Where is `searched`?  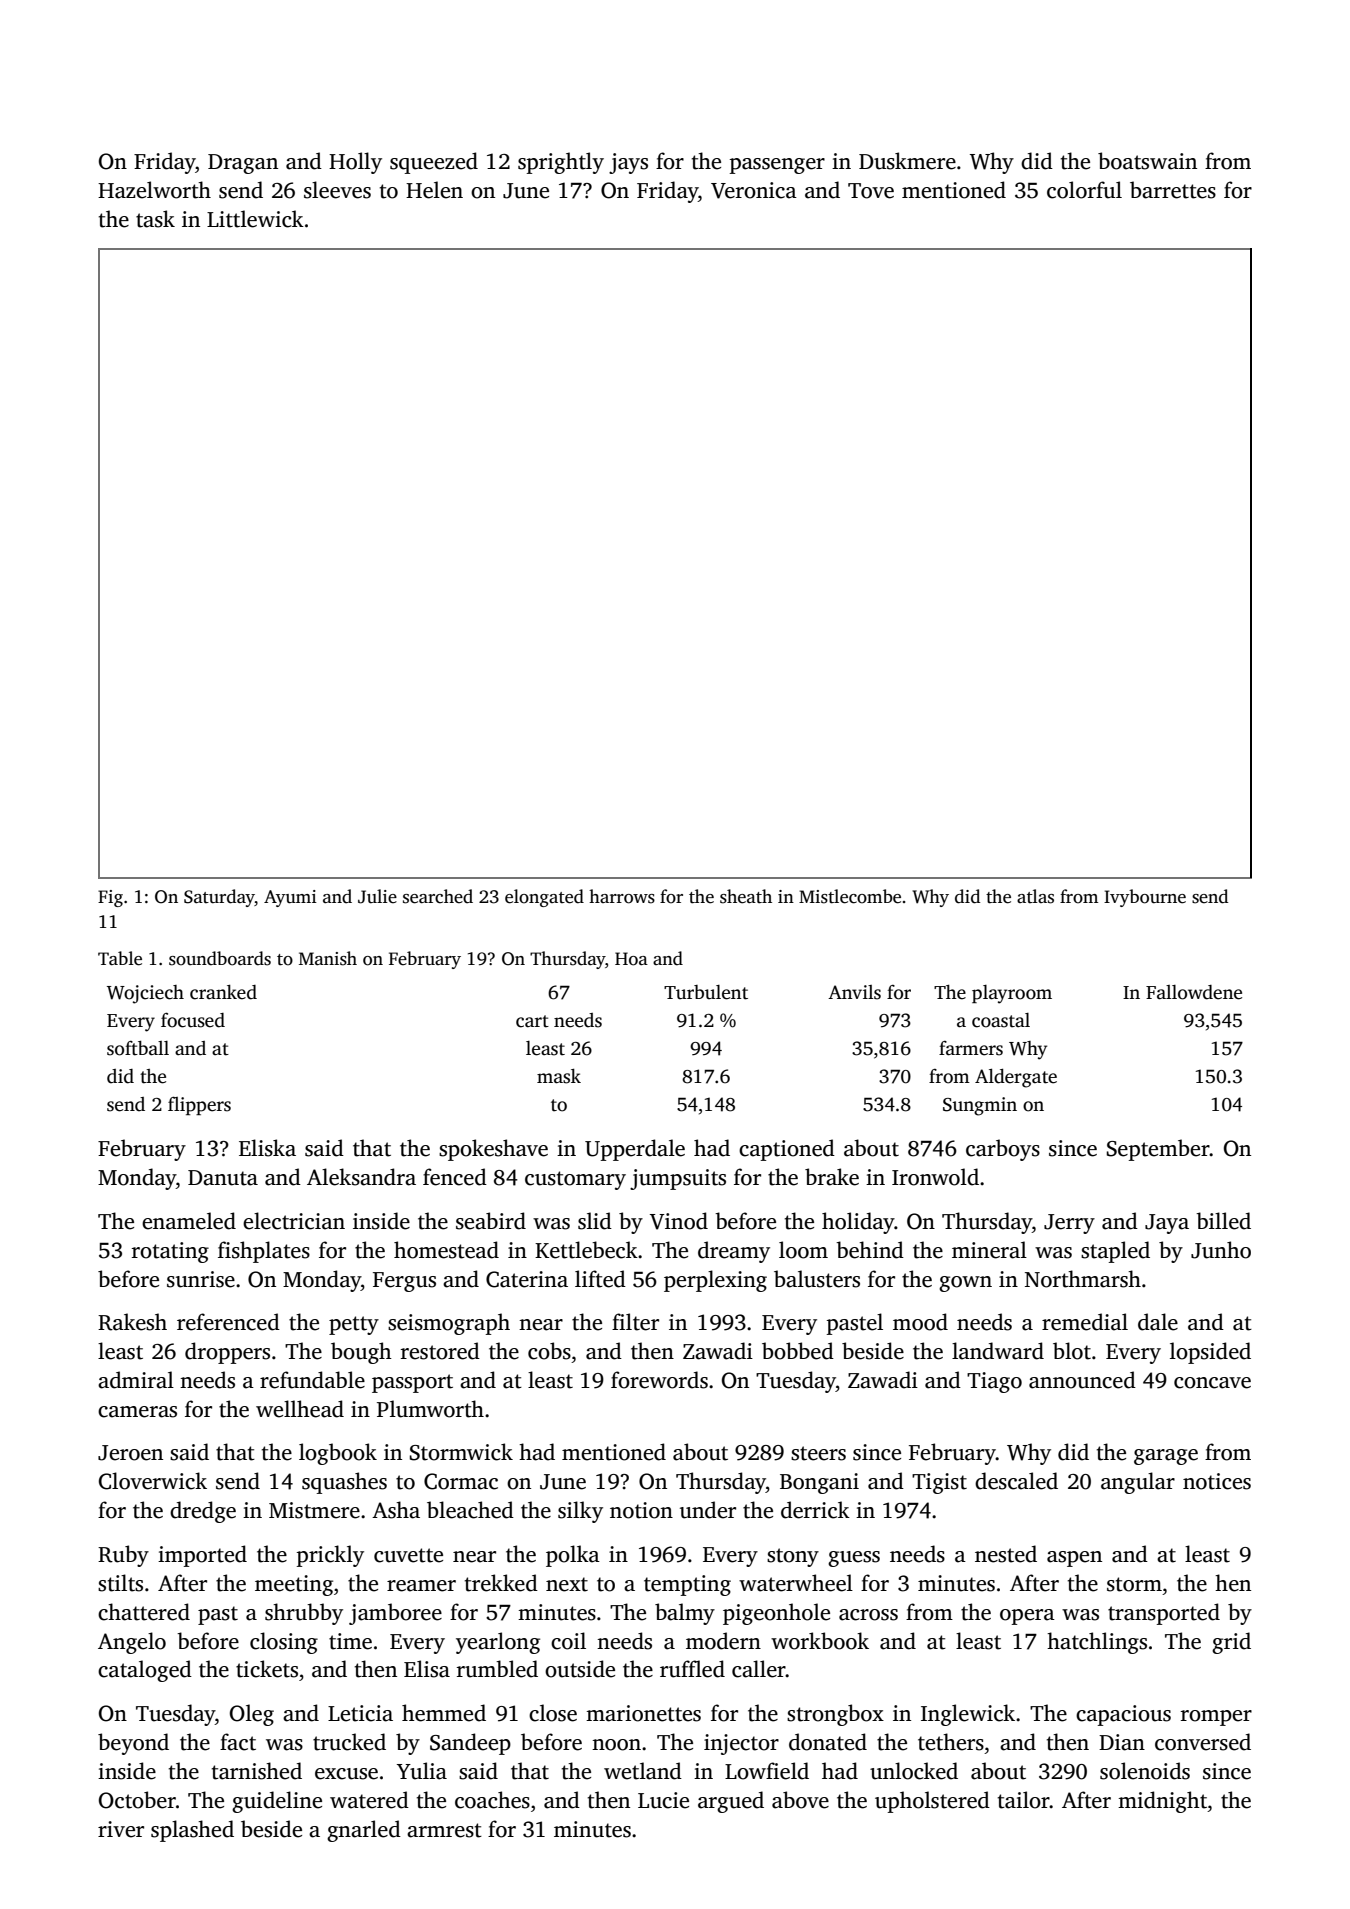
searched is located at coordinates (438, 896).
